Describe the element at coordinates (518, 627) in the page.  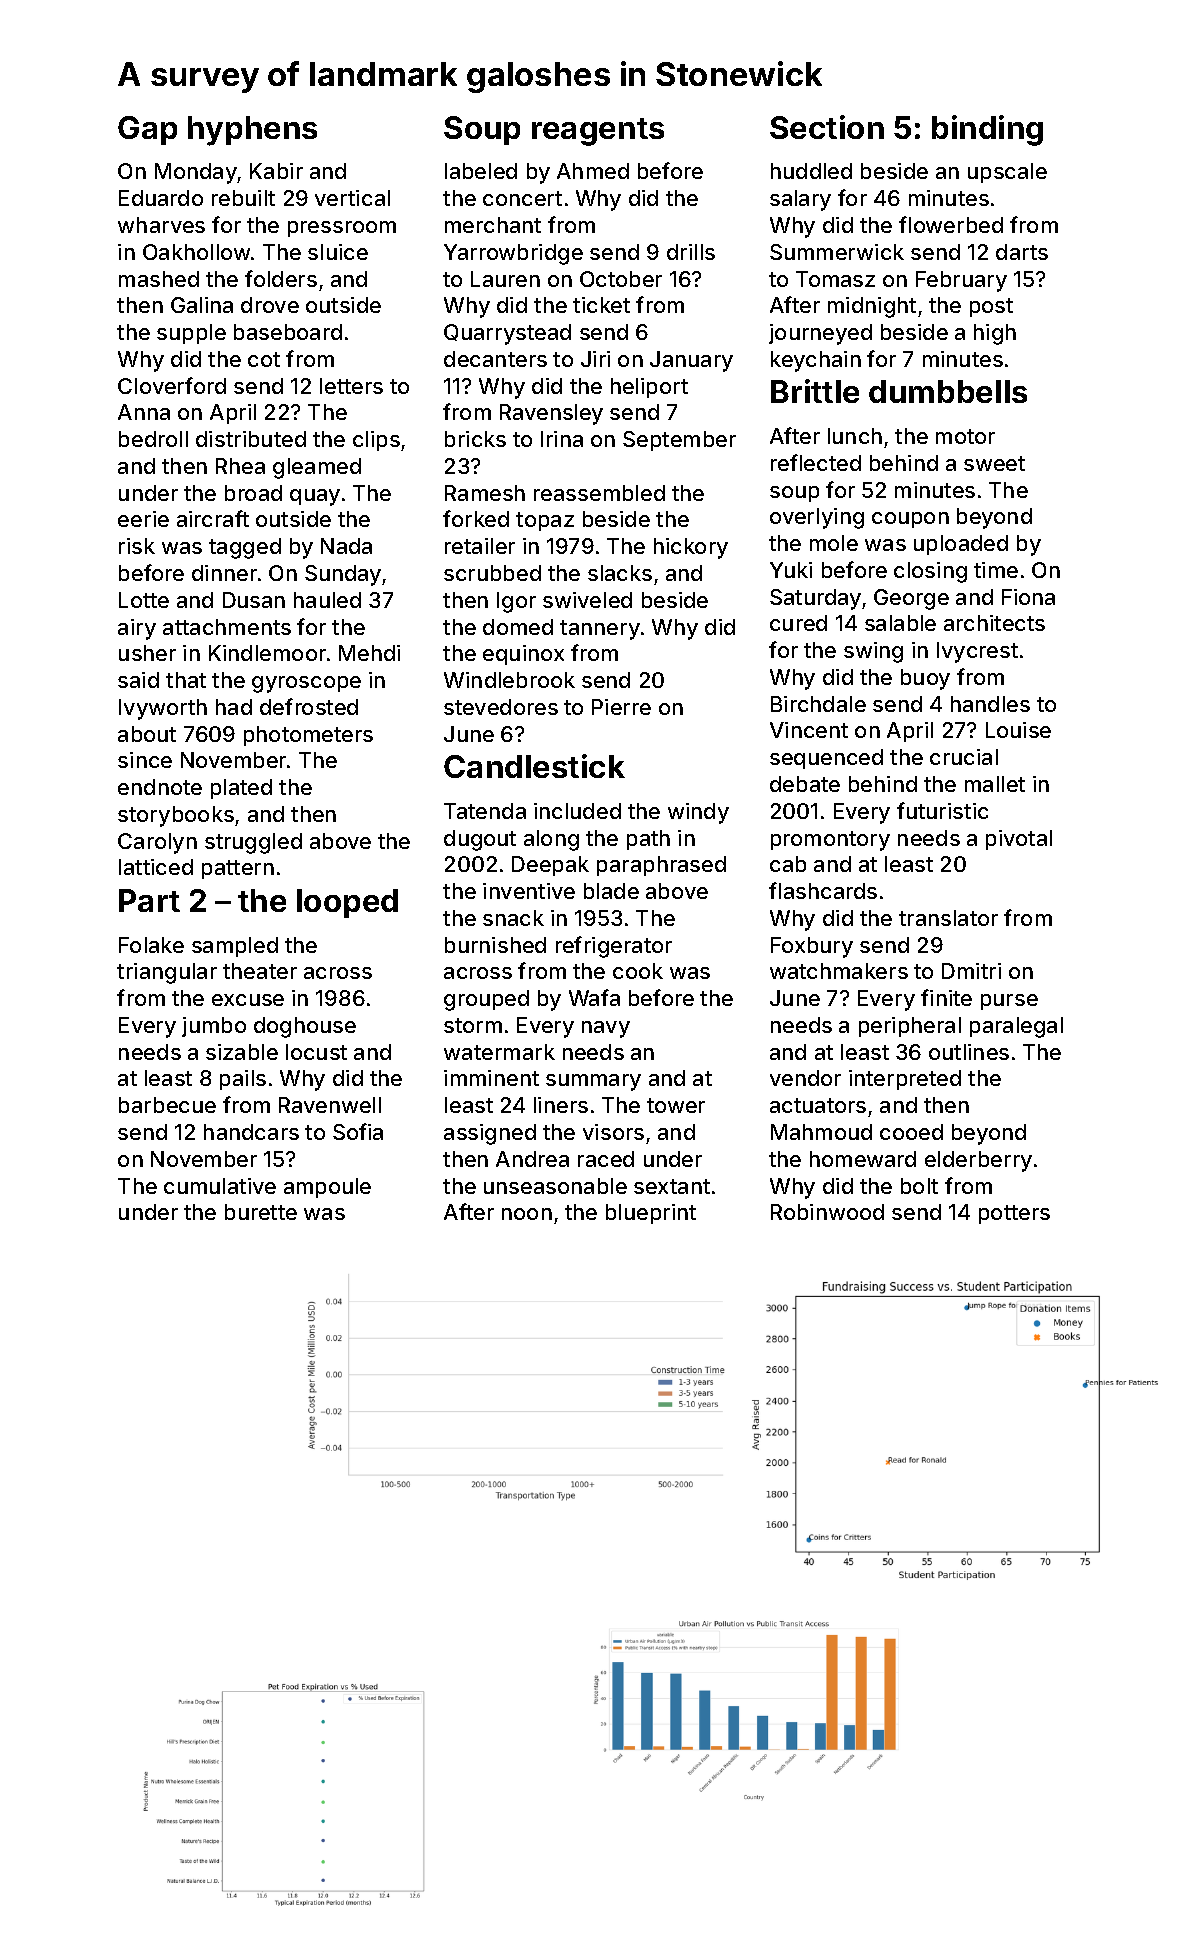
I see `domed` at that location.
